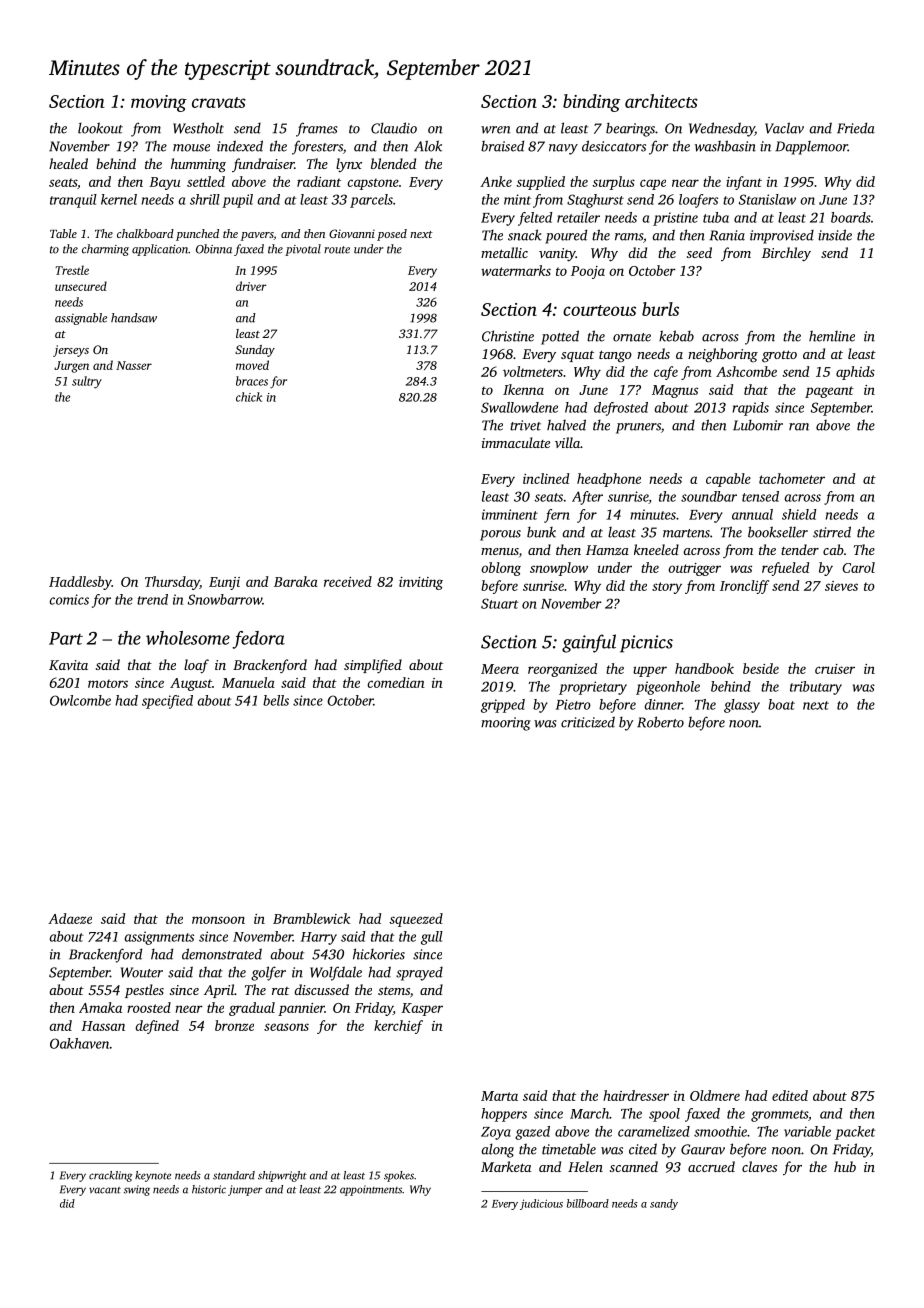 The image size is (924, 1308). What do you see at coordinates (245, 1190) in the image?
I see `jumper` at bounding box center [245, 1190].
